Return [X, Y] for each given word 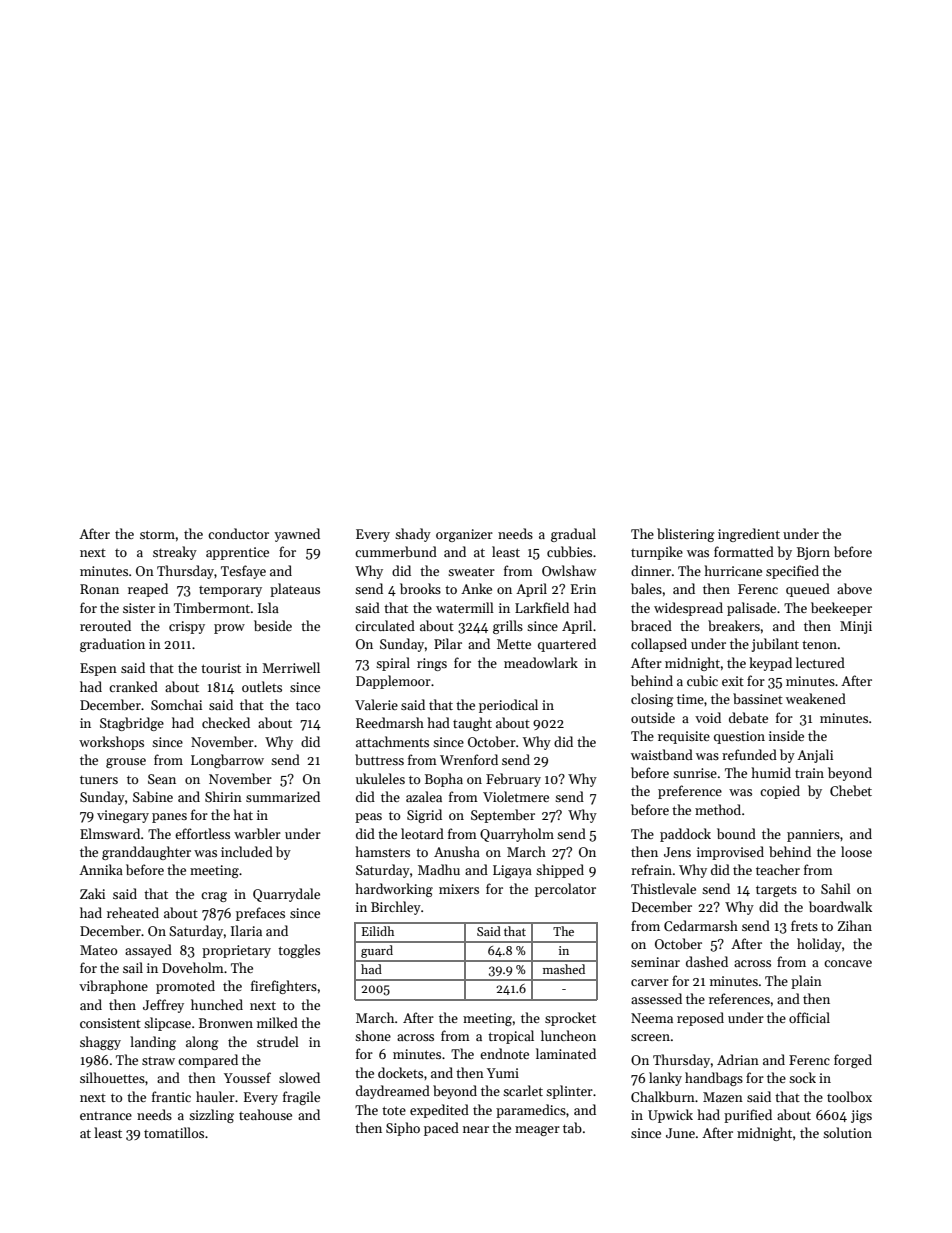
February [513, 780]
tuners [99, 779]
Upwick [670, 1116]
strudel [278, 1041]
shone [373, 1035]
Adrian [738, 1059]
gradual [573, 535]
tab [572, 1127]
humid [771, 772]
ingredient [749, 535]
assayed [148, 951]
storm [157, 534]
